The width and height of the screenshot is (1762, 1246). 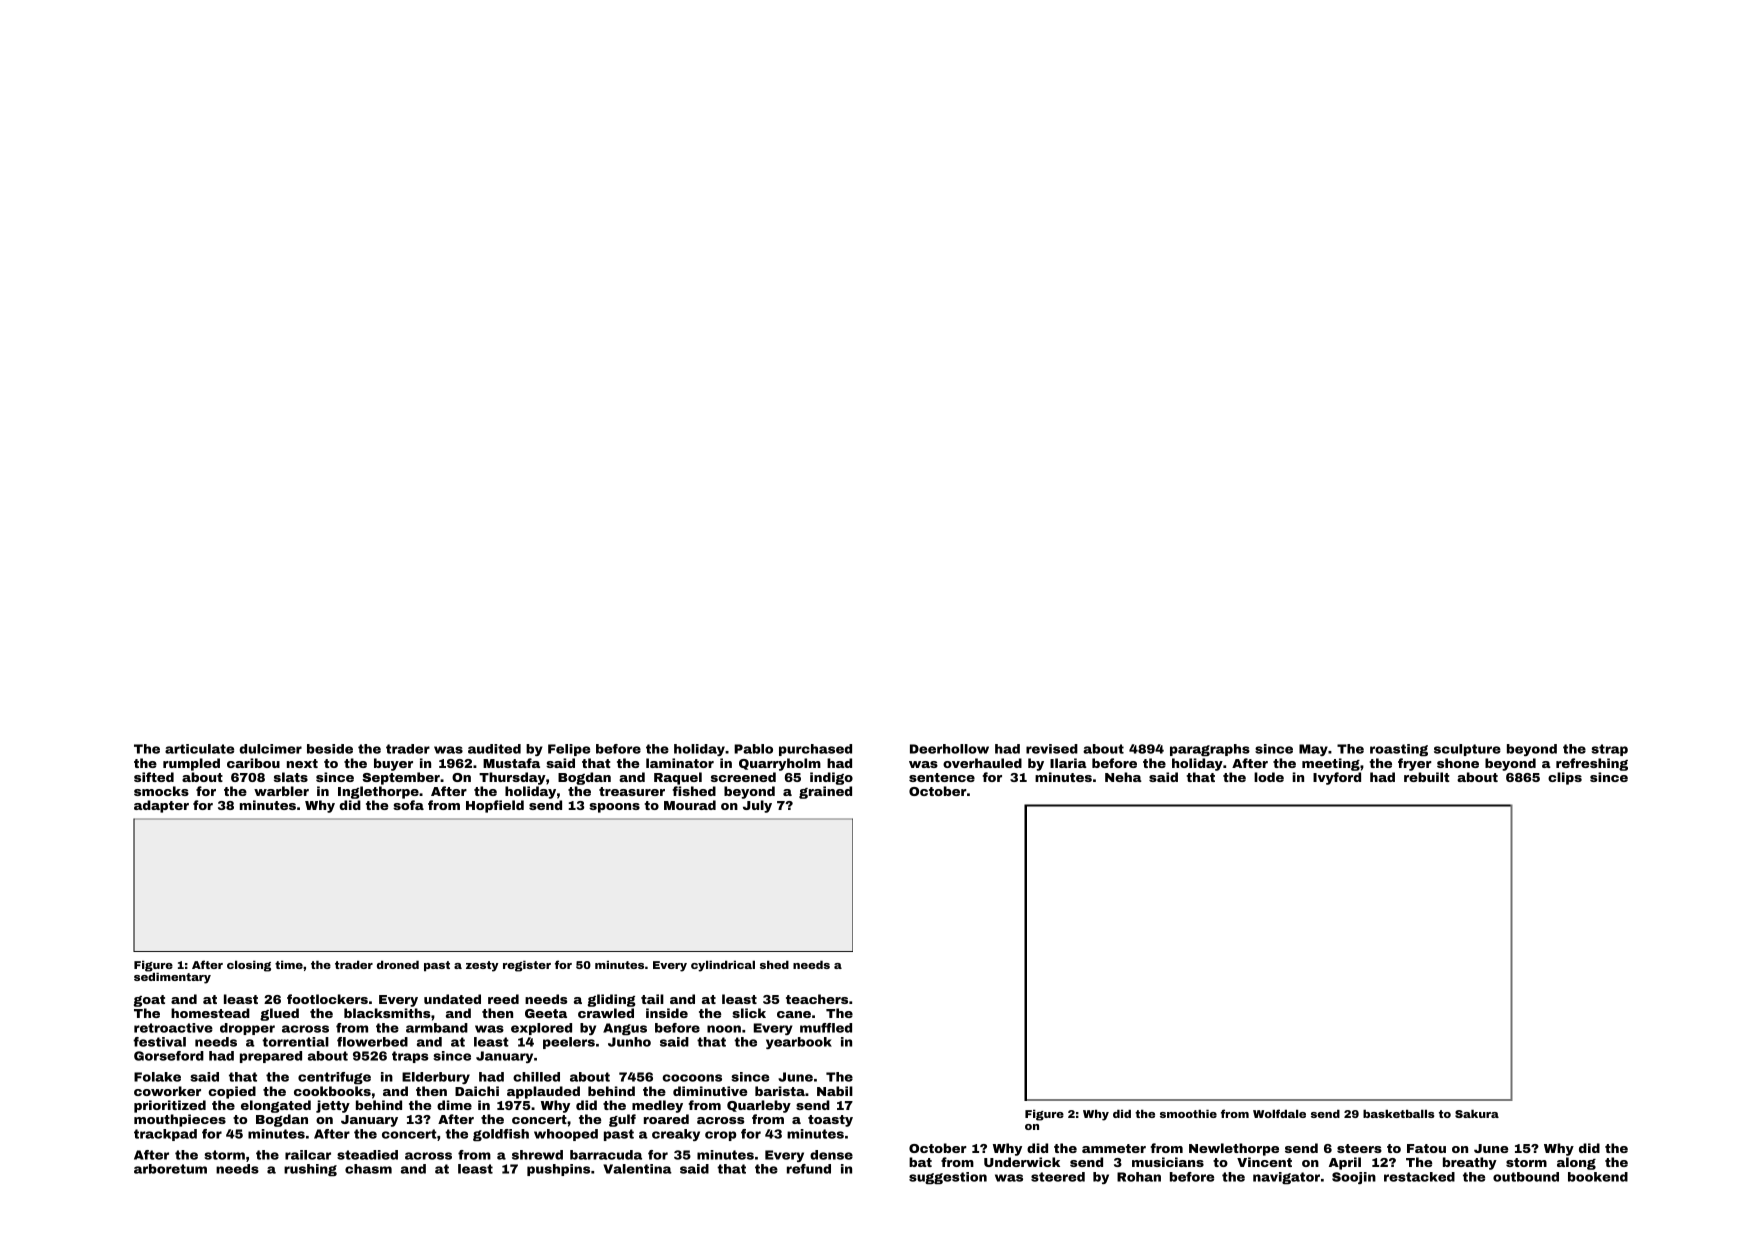 I want to click on bookend, so click(x=1598, y=1177).
